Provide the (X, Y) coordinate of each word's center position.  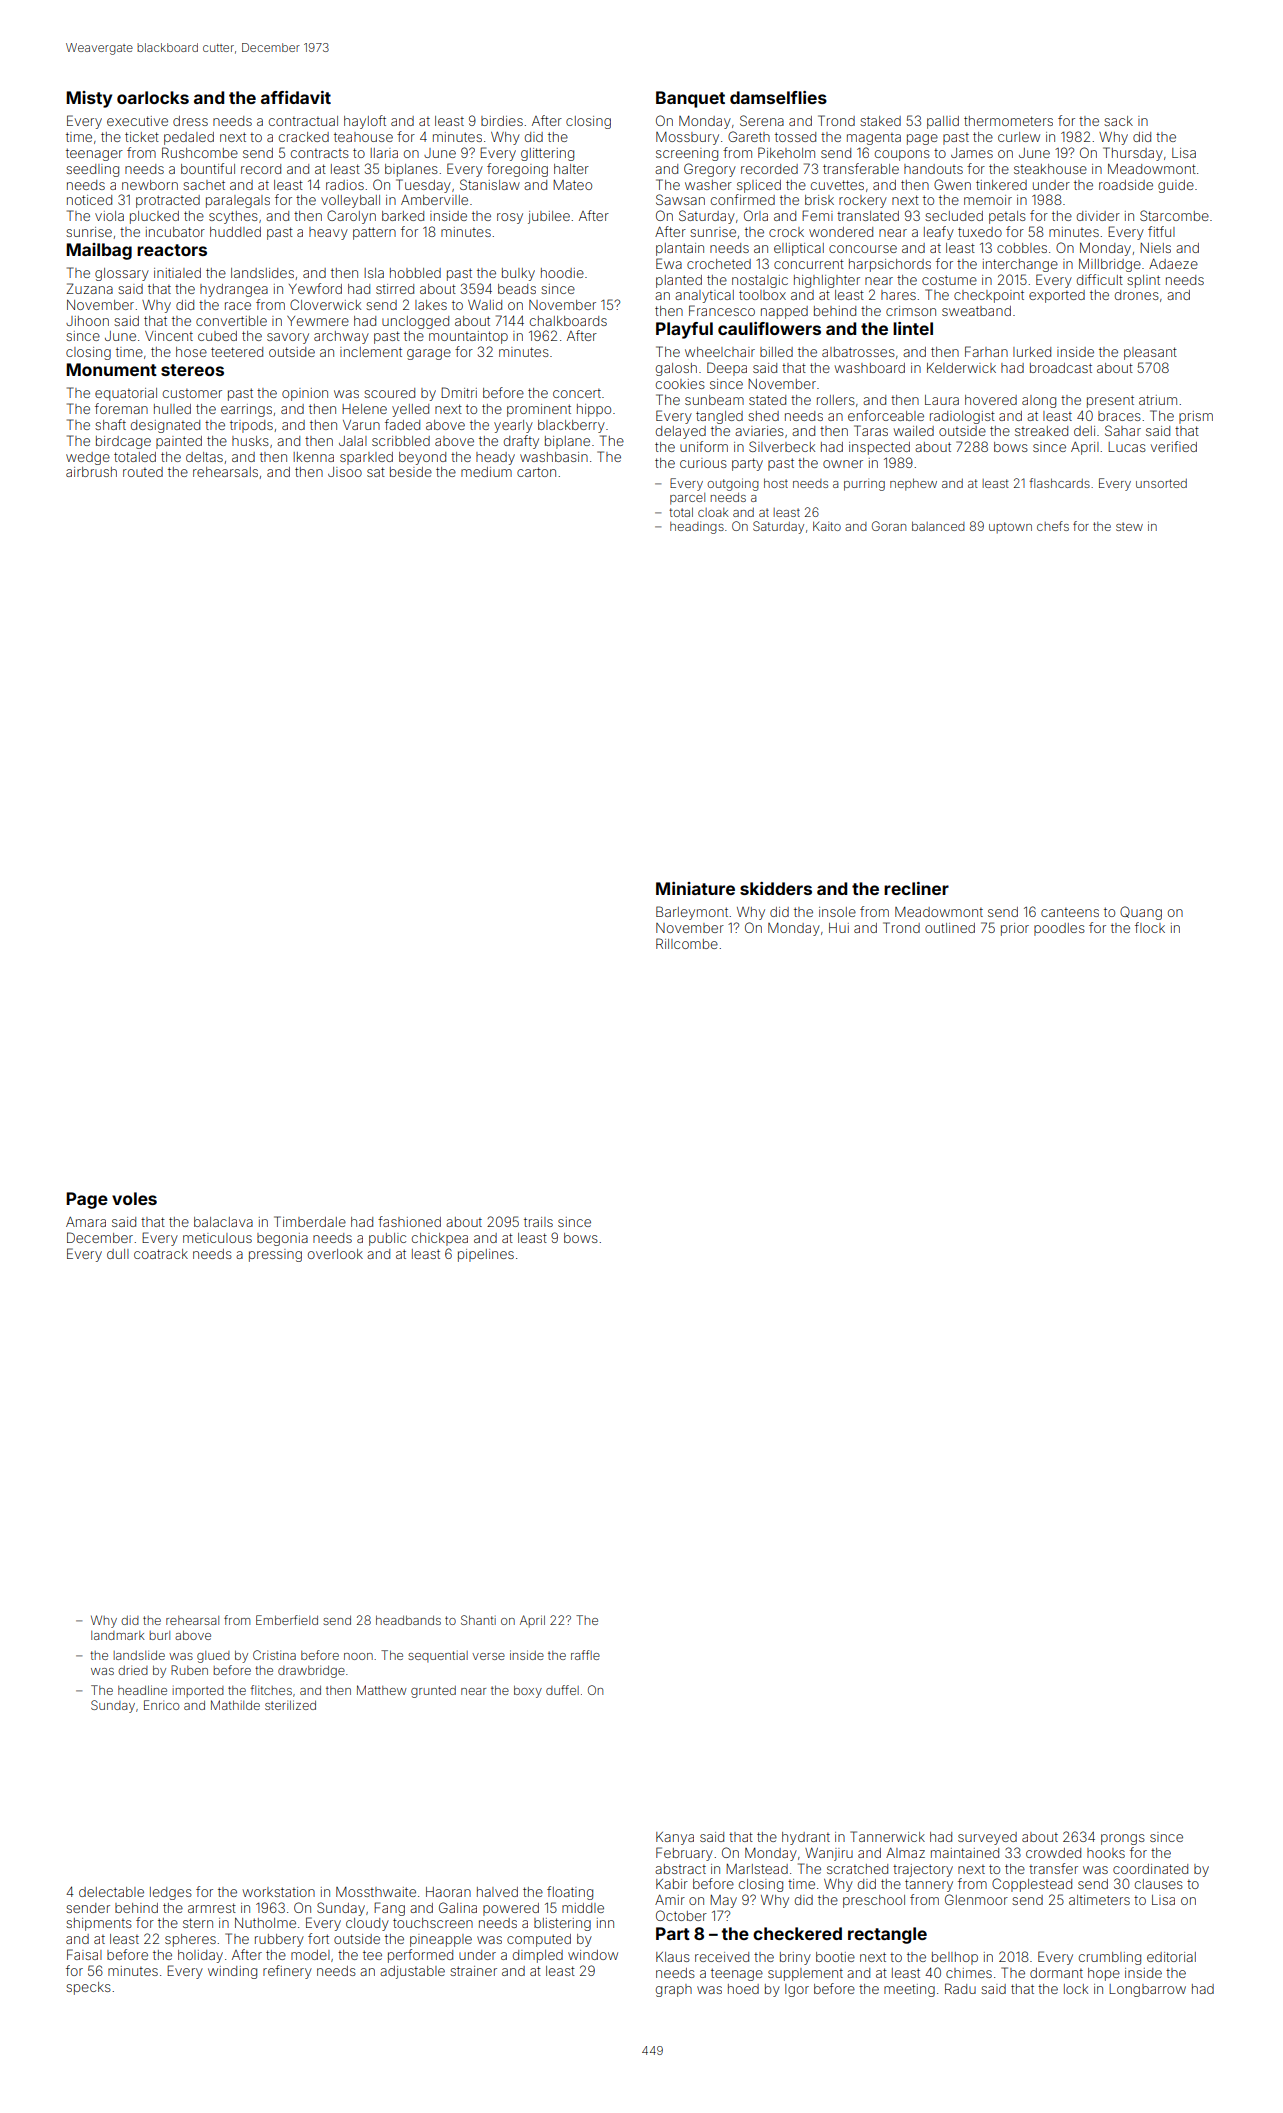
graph (674, 1990)
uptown (1010, 528)
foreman (121, 408)
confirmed (743, 199)
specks (88, 1988)
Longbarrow (1147, 1990)
